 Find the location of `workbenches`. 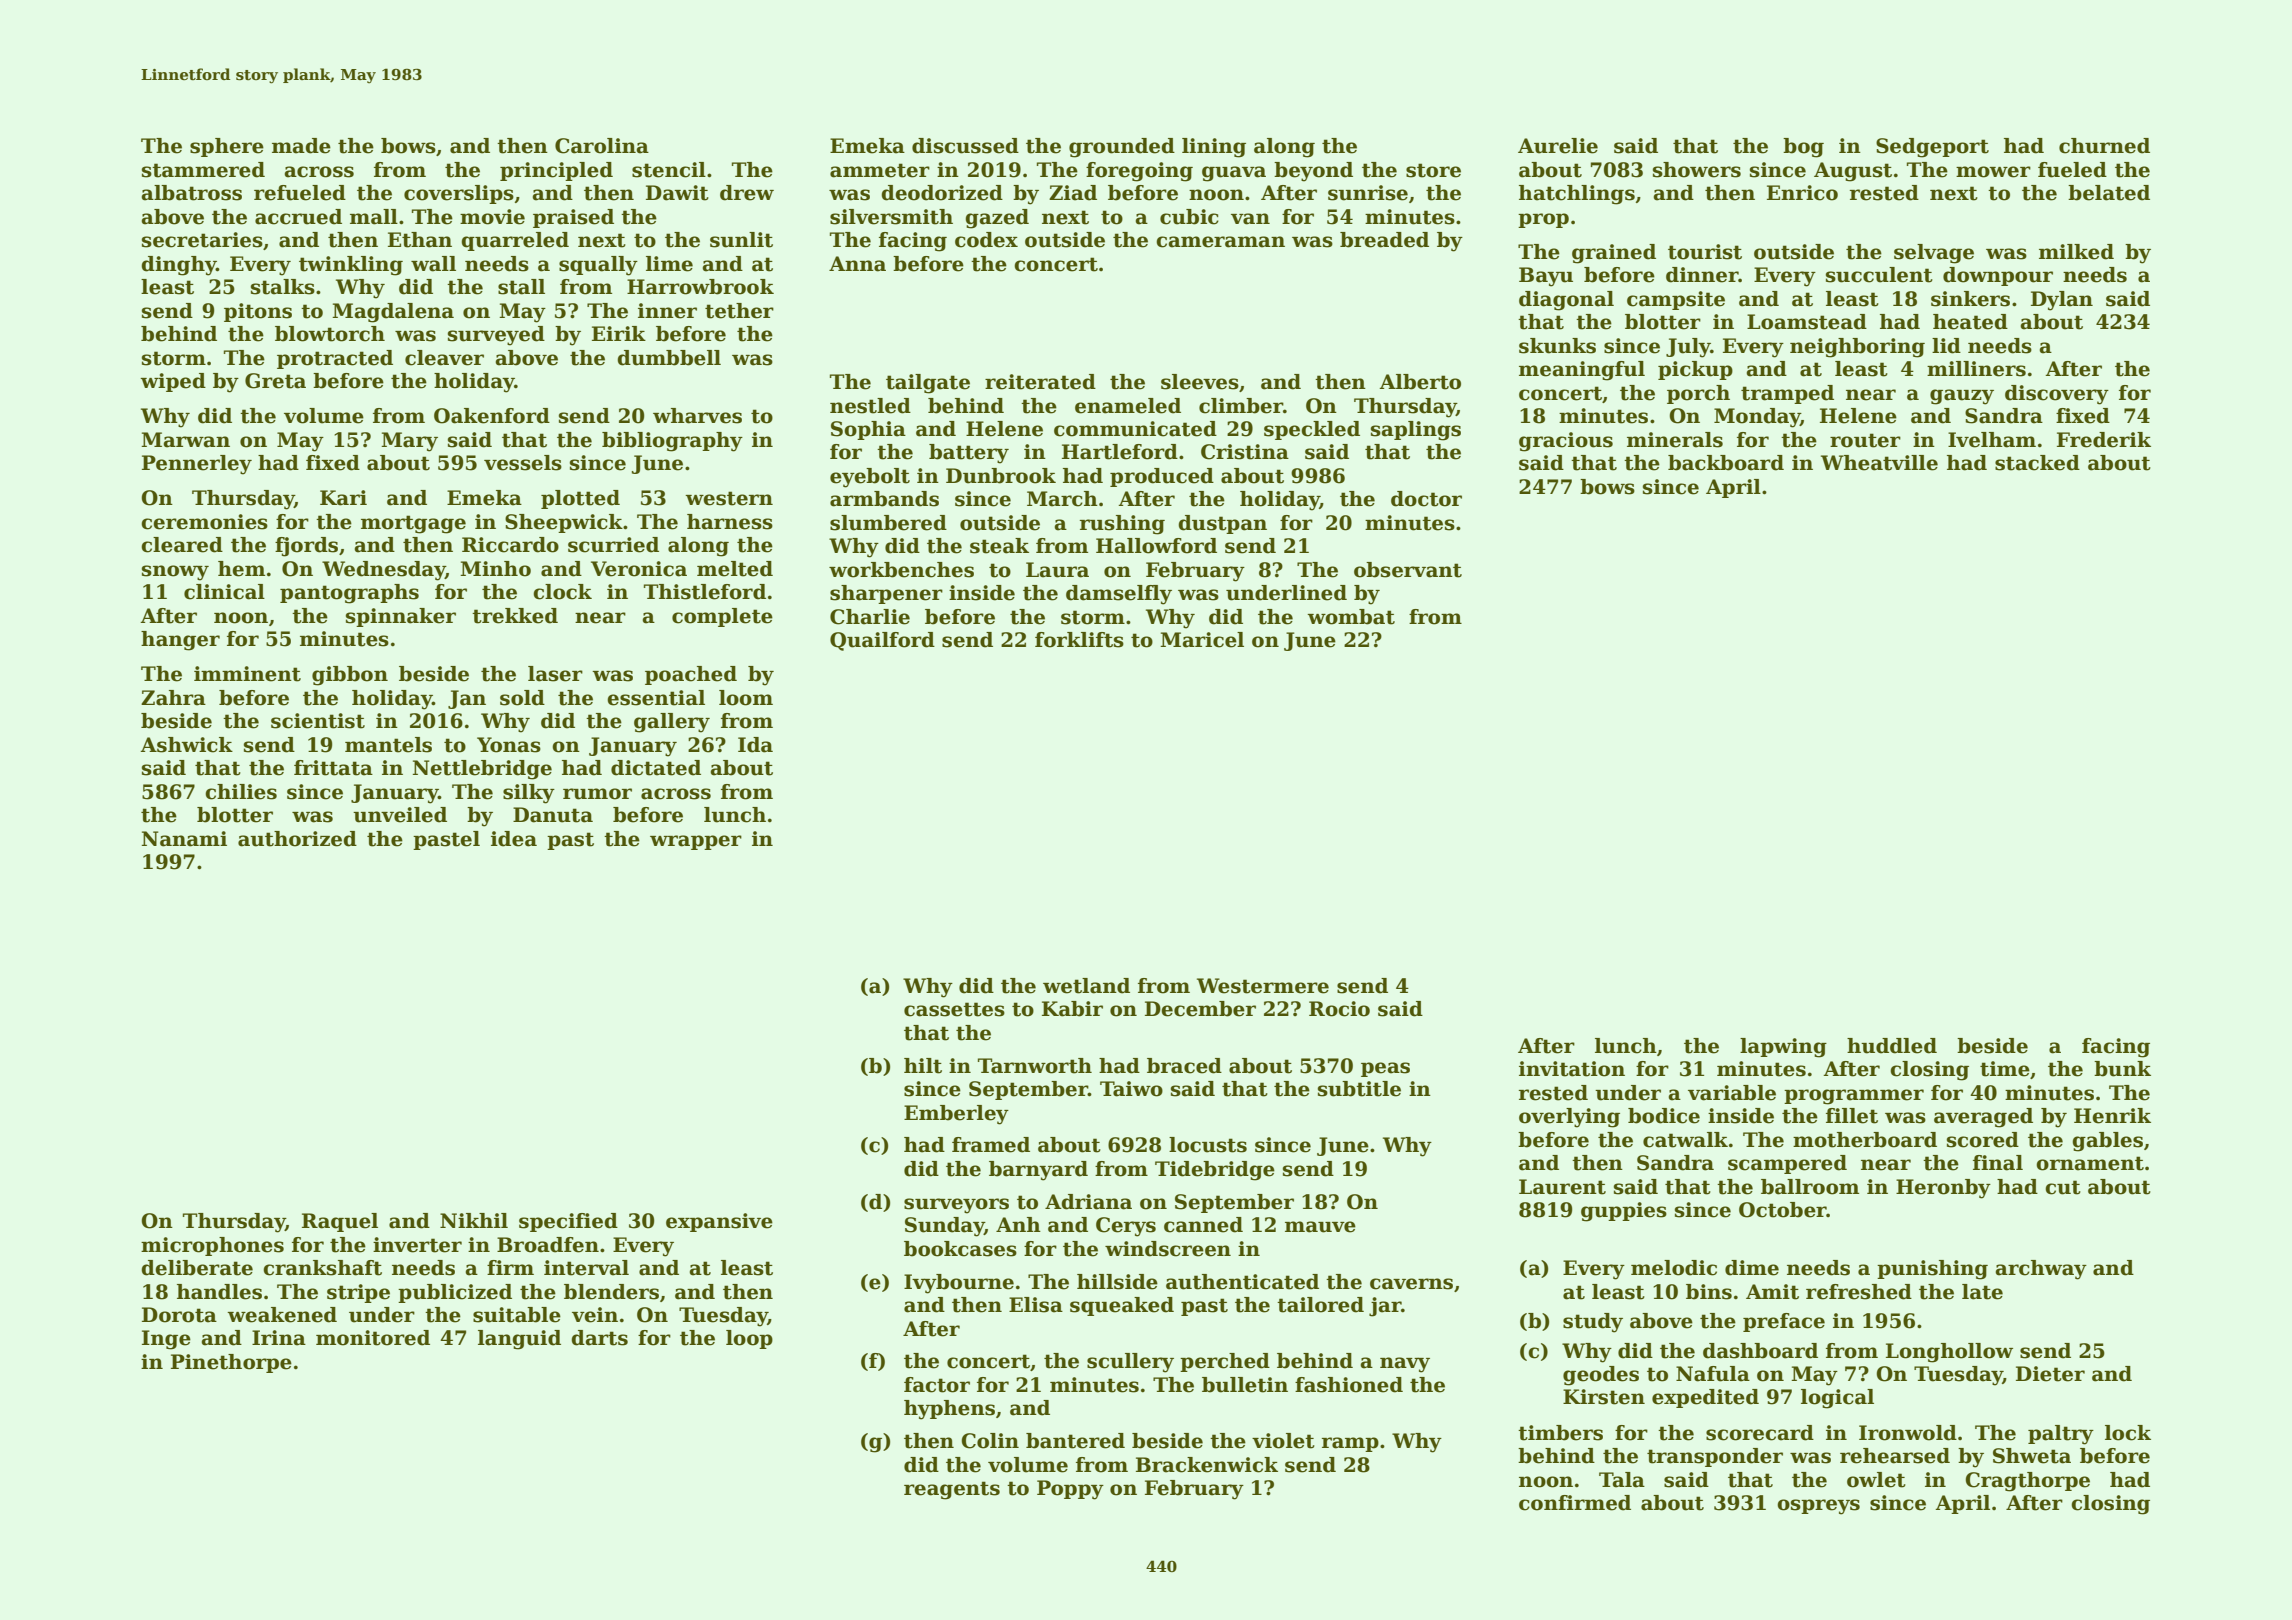

workbenches is located at coordinates (901, 570).
